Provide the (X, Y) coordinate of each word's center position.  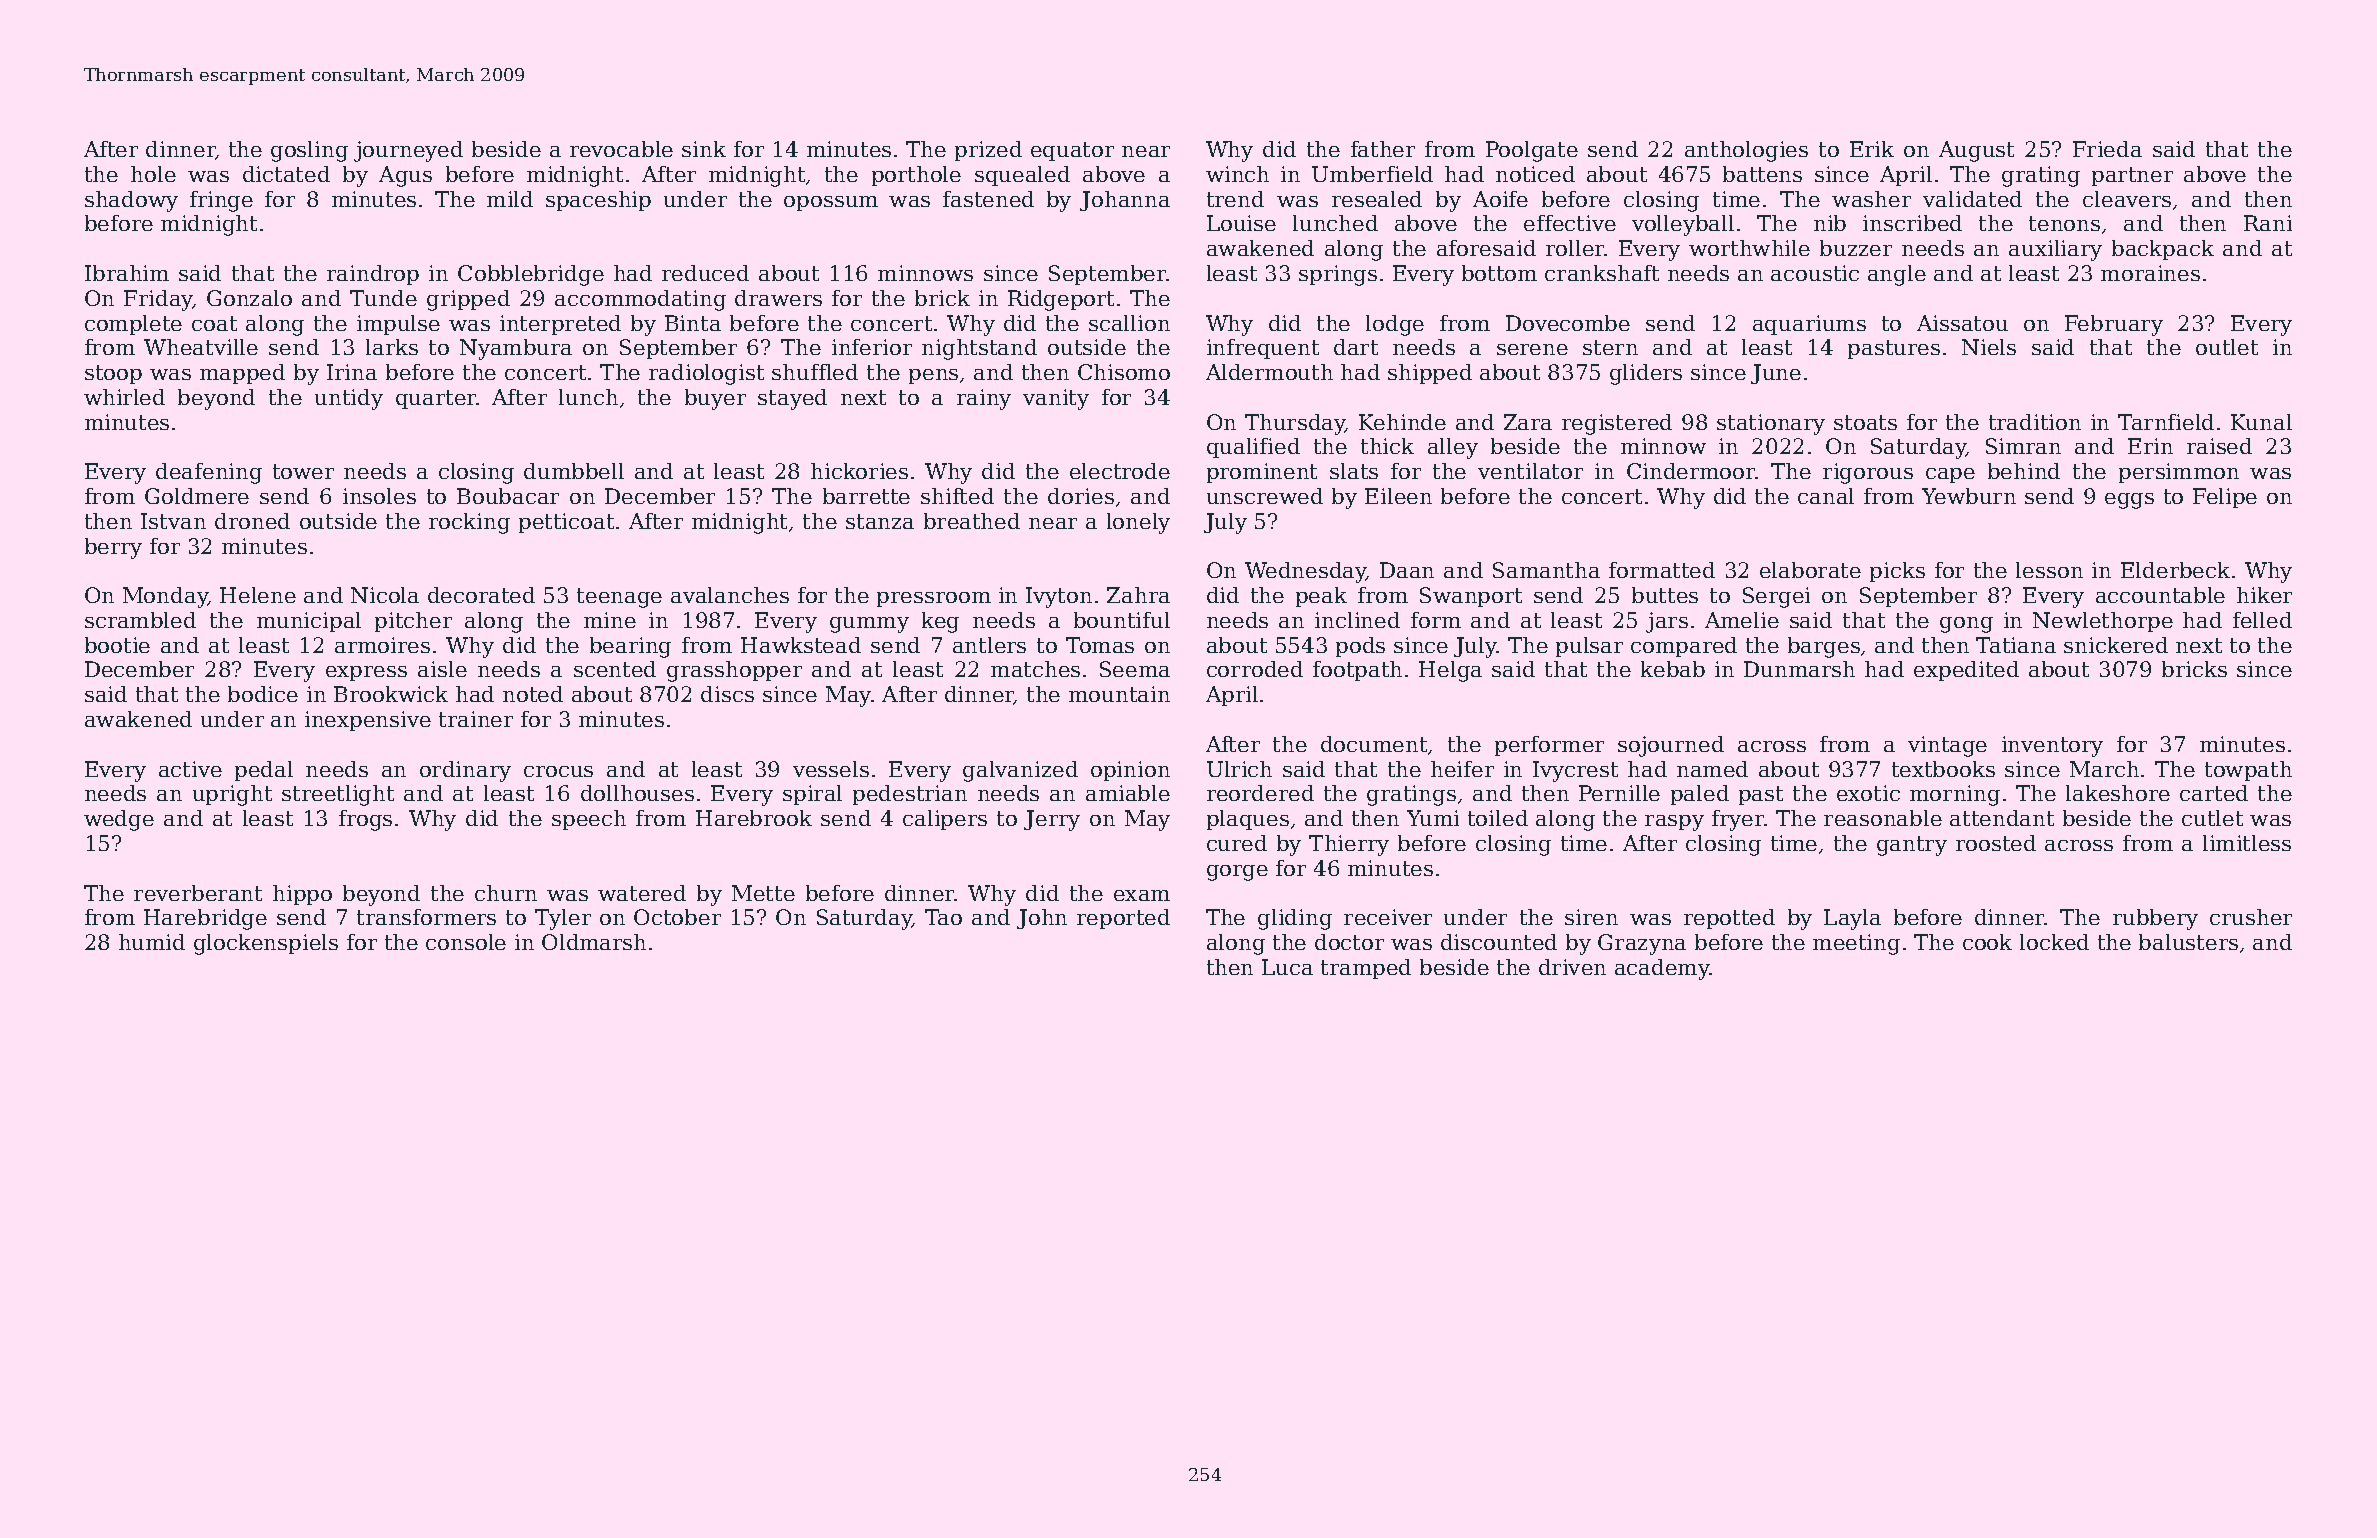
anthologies (1746, 151)
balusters (2188, 942)
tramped (1366, 969)
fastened (988, 199)
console (466, 942)
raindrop (373, 275)
